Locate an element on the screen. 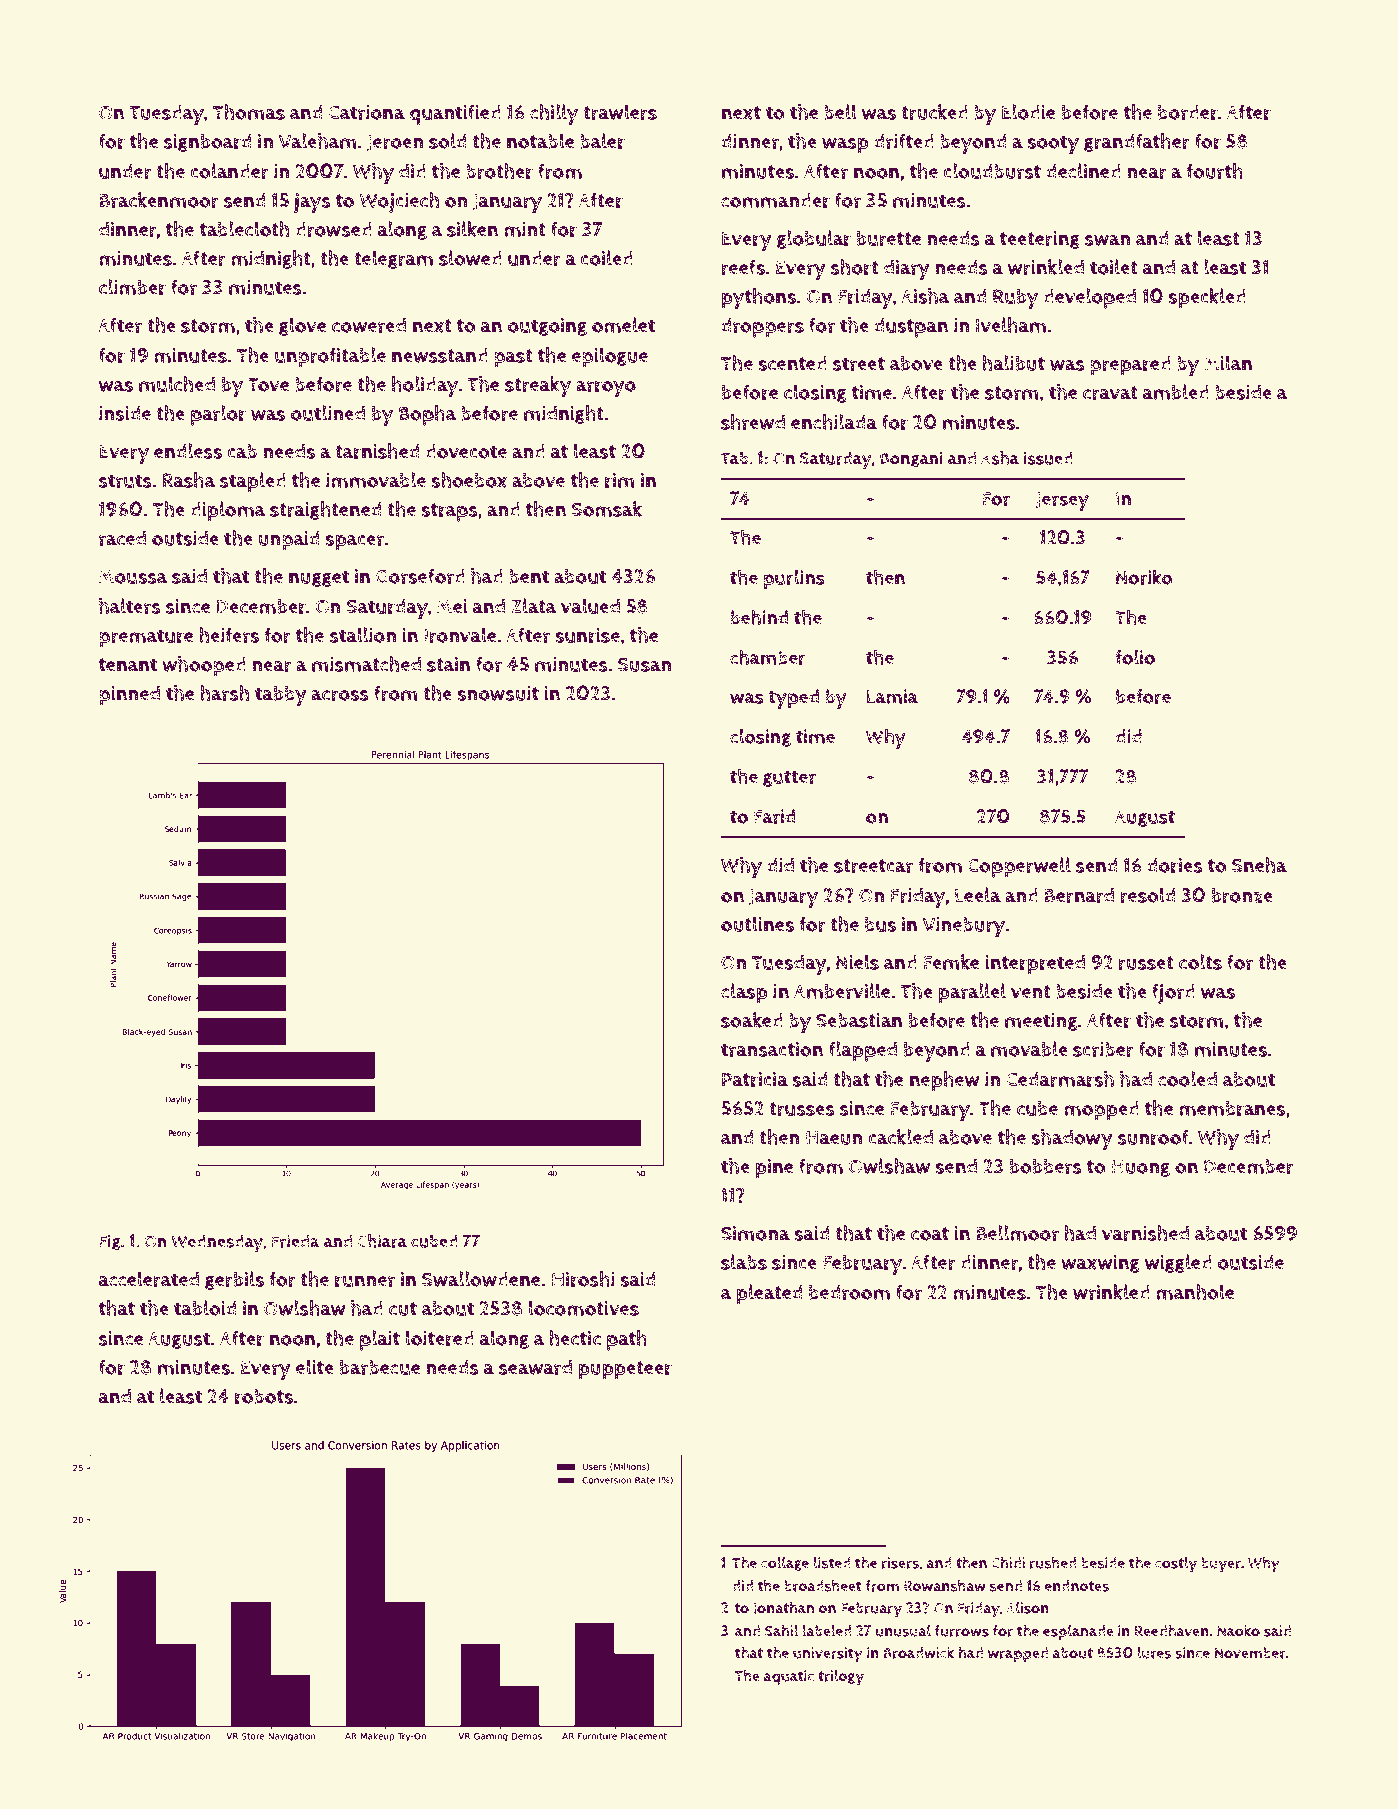  Brackenmoor is located at coordinates (159, 200).
